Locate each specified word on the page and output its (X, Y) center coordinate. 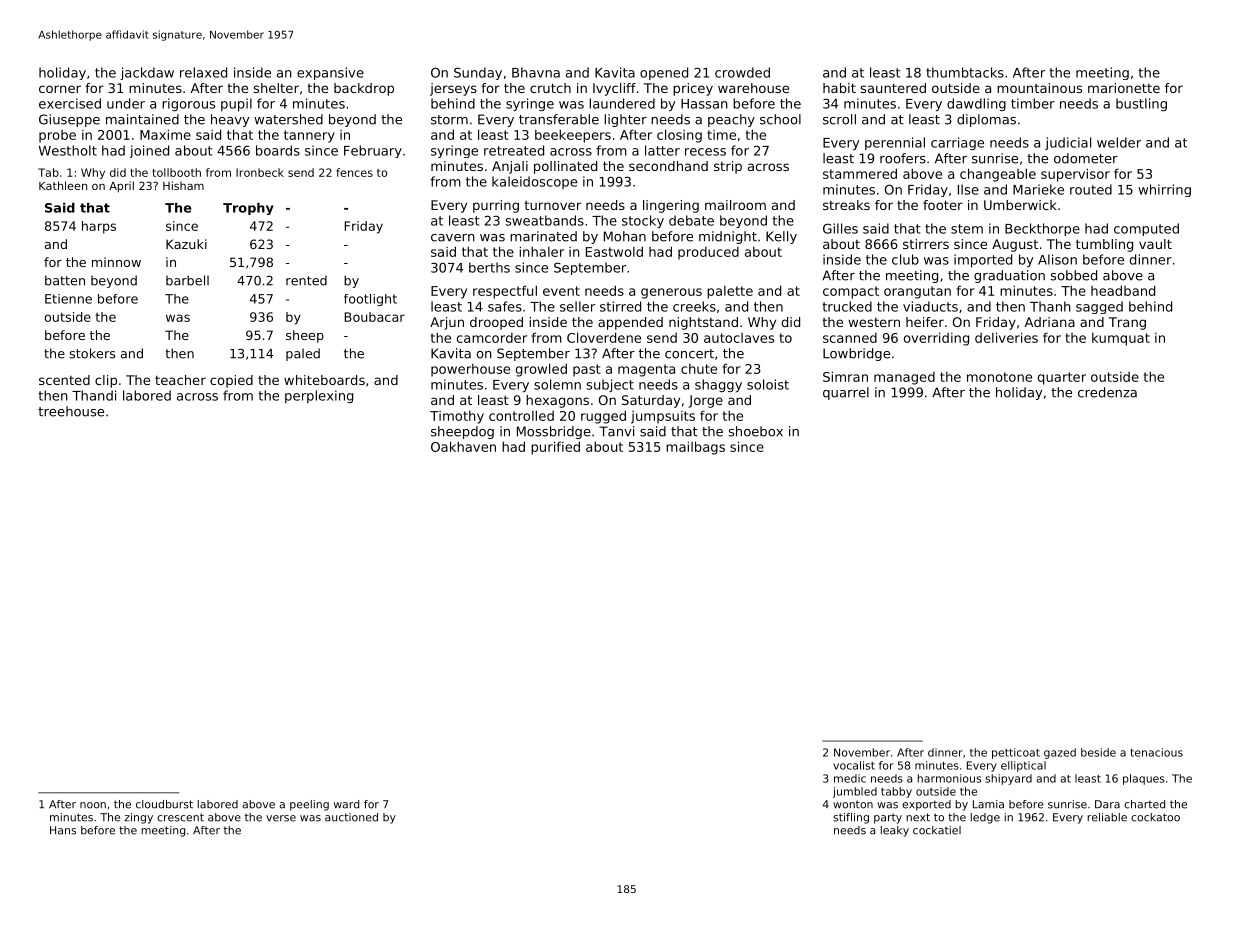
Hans (63, 830)
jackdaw (147, 73)
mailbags (695, 448)
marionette (1124, 88)
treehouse (71, 411)
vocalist (854, 765)
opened (664, 73)
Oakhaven (463, 446)
